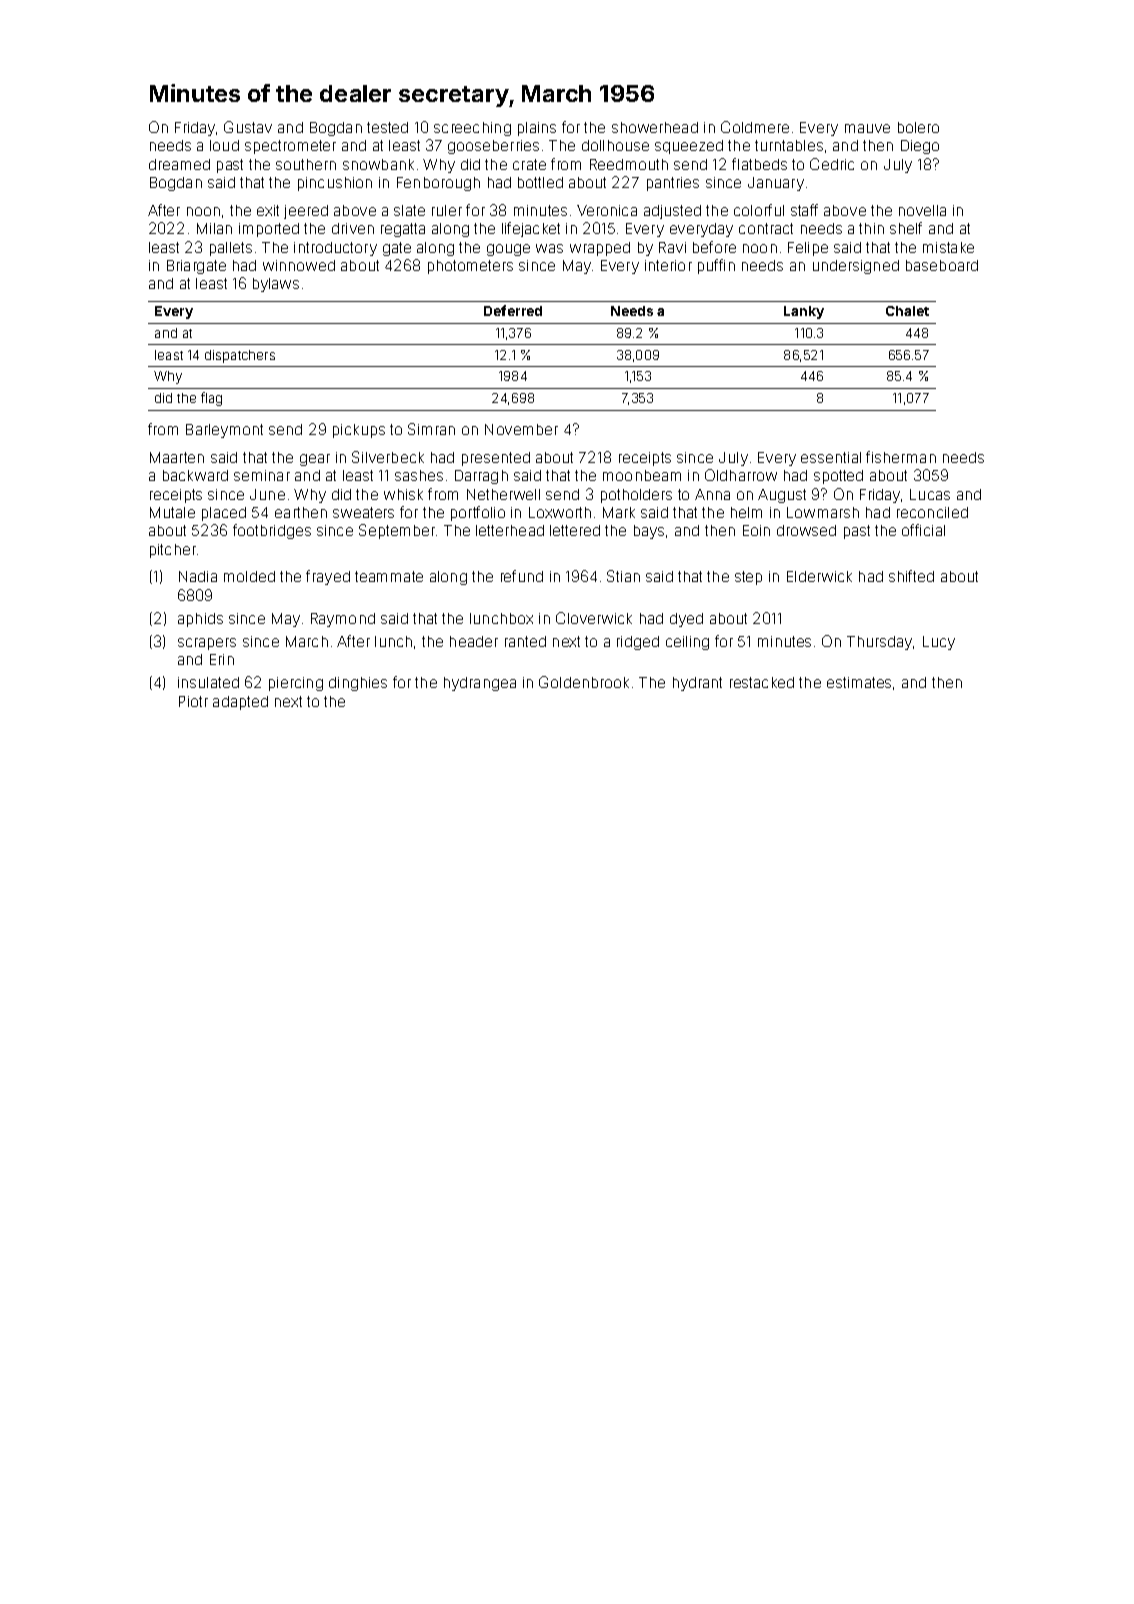  Describe the element at coordinates (907, 311) in the screenshot. I see `Chalet` at that location.
